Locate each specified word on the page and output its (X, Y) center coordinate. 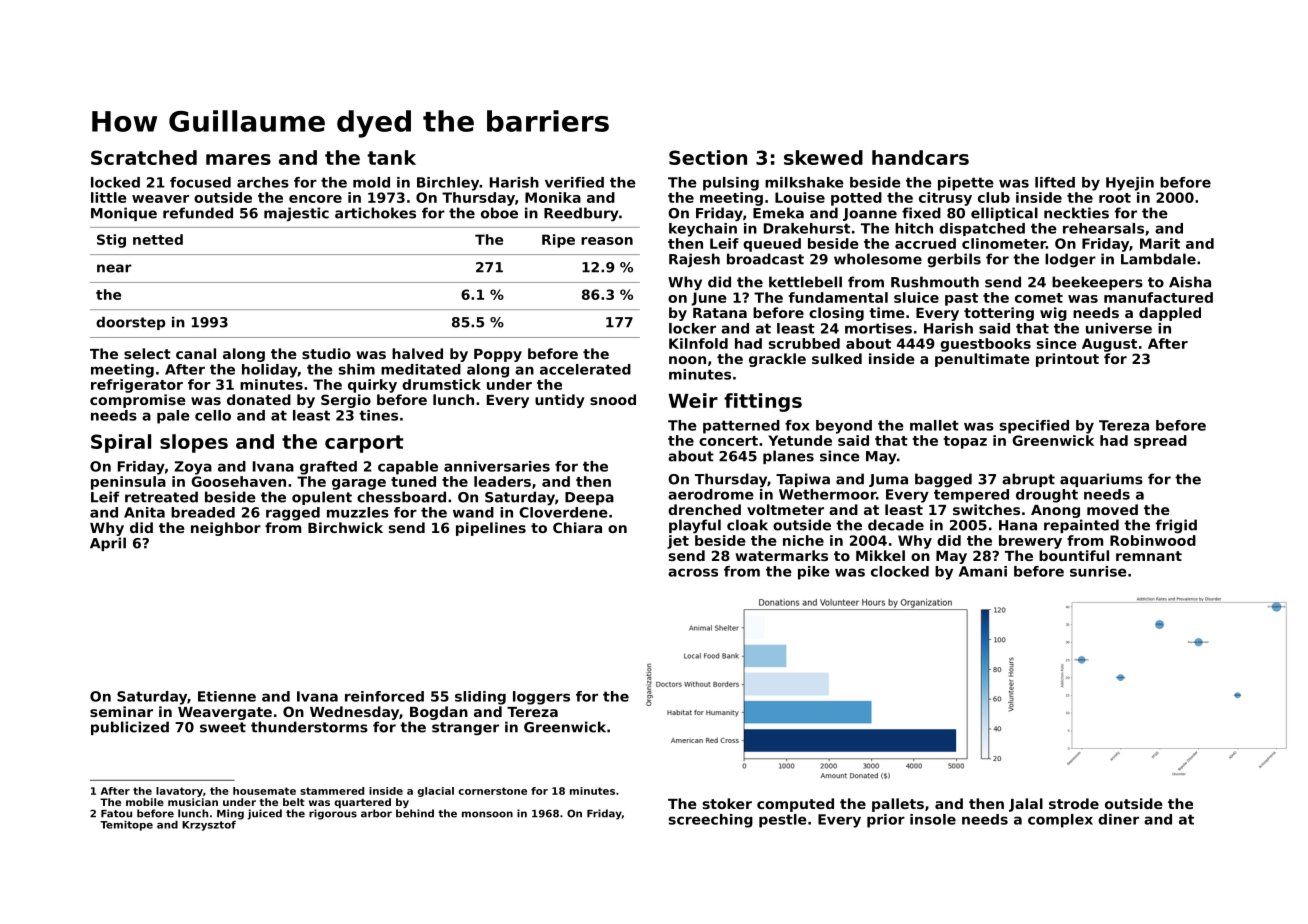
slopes (194, 443)
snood (613, 399)
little (109, 197)
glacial (436, 792)
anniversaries (497, 466)
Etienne (227, 696)
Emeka (778, 213)
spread (1160, 442)
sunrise (1098, 571)
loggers (541, 698)
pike (814, 573)
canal (196, 353)
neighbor (226, 529)
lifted (1055, 182)
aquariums (1101, 480)
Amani (983, 571)
